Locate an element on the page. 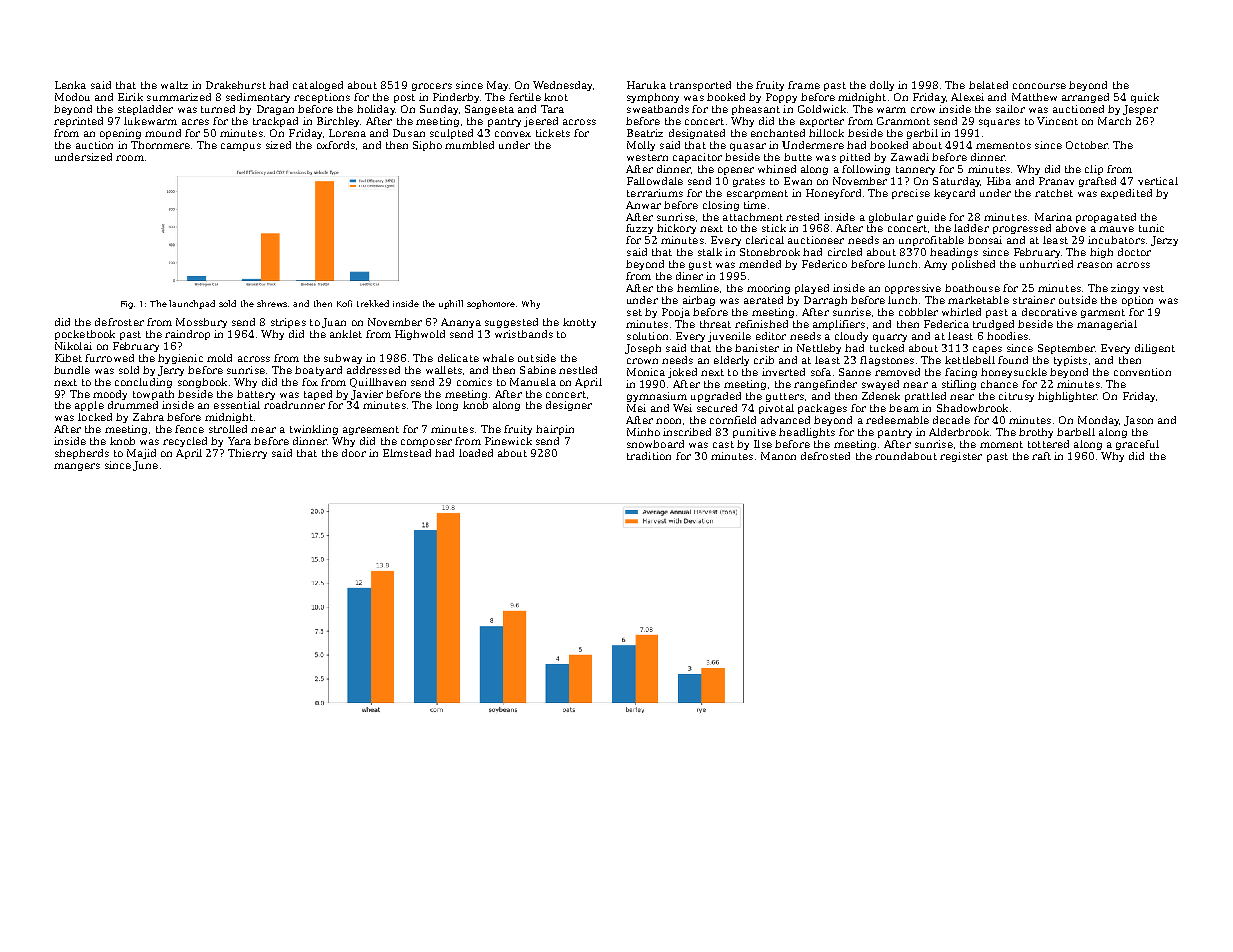  refinished is located at coordinates (761, 324).
